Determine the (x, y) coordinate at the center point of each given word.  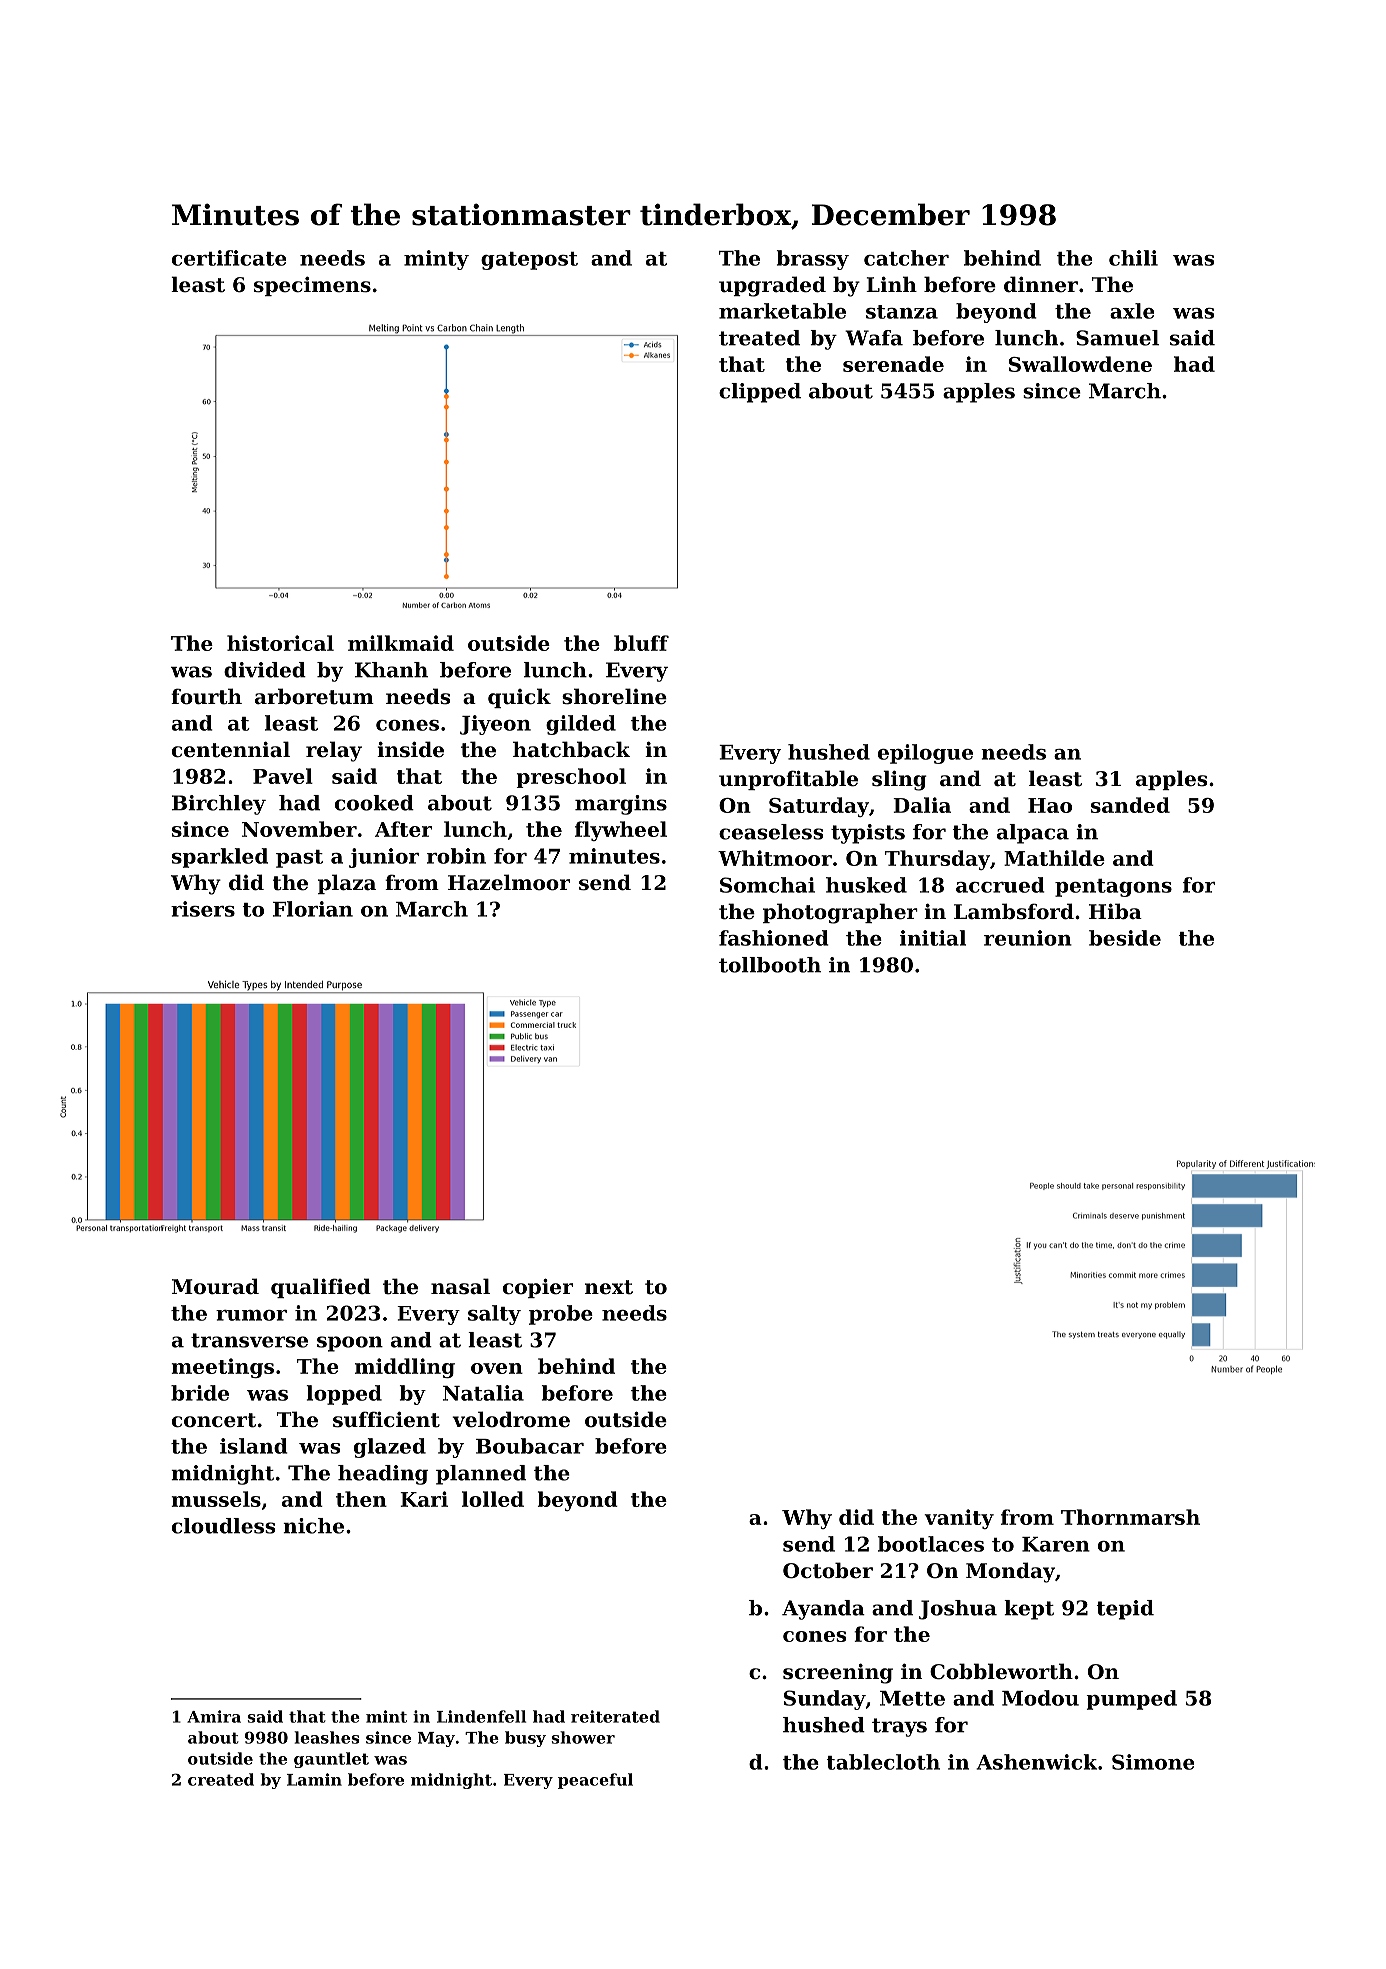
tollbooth (770, 965)
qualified (321, 1288)
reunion (1028, 938)
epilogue (925, 754)
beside (1125, 938)
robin (456, 856)
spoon (350, 1344)
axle (1132, 311)
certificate (229, 258)
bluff (641, 643)
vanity (959, 1519)
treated (759, 338)
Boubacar (530, 1446)
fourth (206, 696)
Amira (214, 1716)
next (609, 1287)
